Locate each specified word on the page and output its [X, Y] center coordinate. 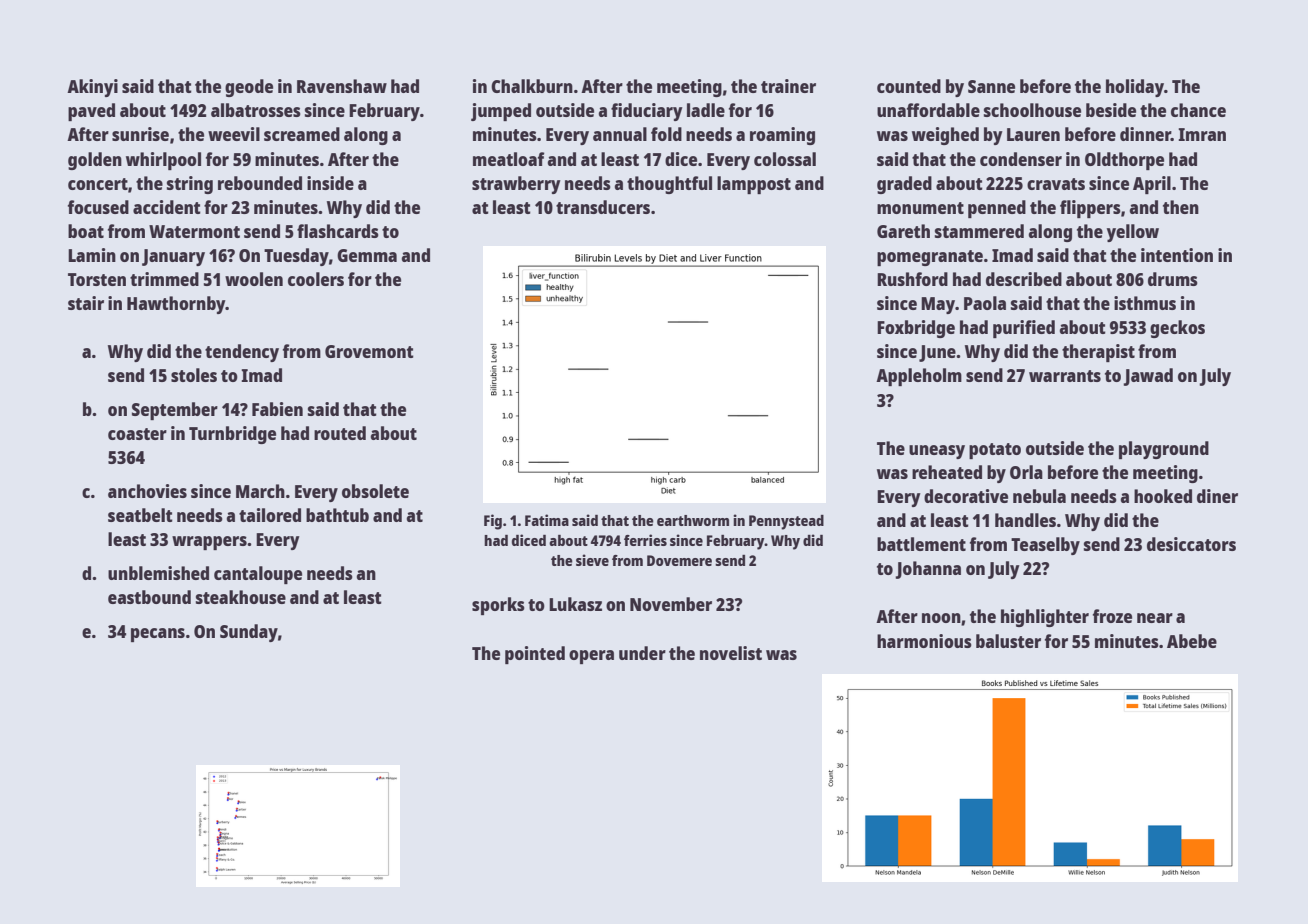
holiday [1135, 88]
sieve [592, 560]
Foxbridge [916, 329]
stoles [194, 375]
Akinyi [92, 88]
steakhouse [241, 597]
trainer [788, 86]
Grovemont [369, 351]
